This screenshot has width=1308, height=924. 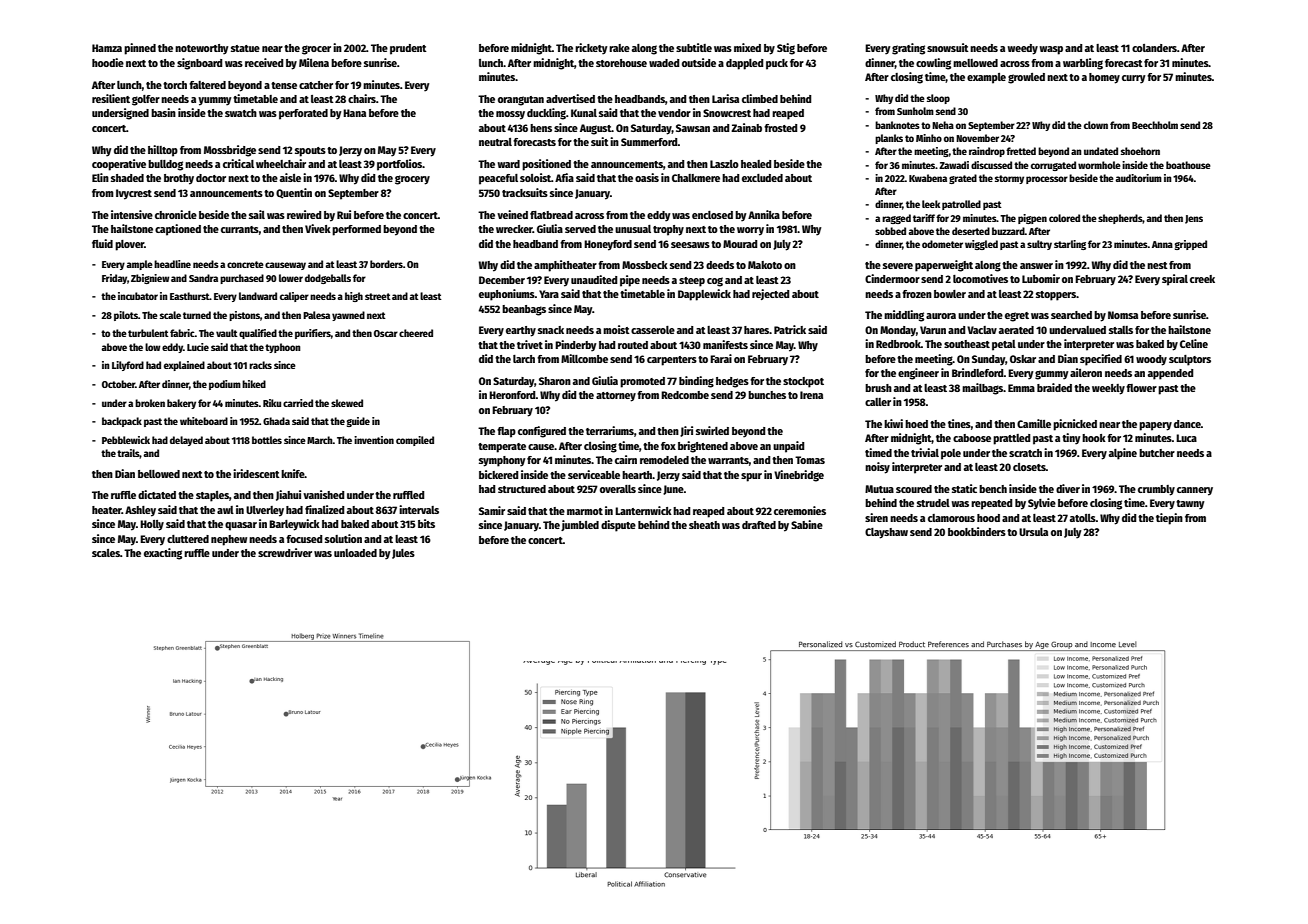 I want to click on Ursula, so click(x=1033, y=532).
